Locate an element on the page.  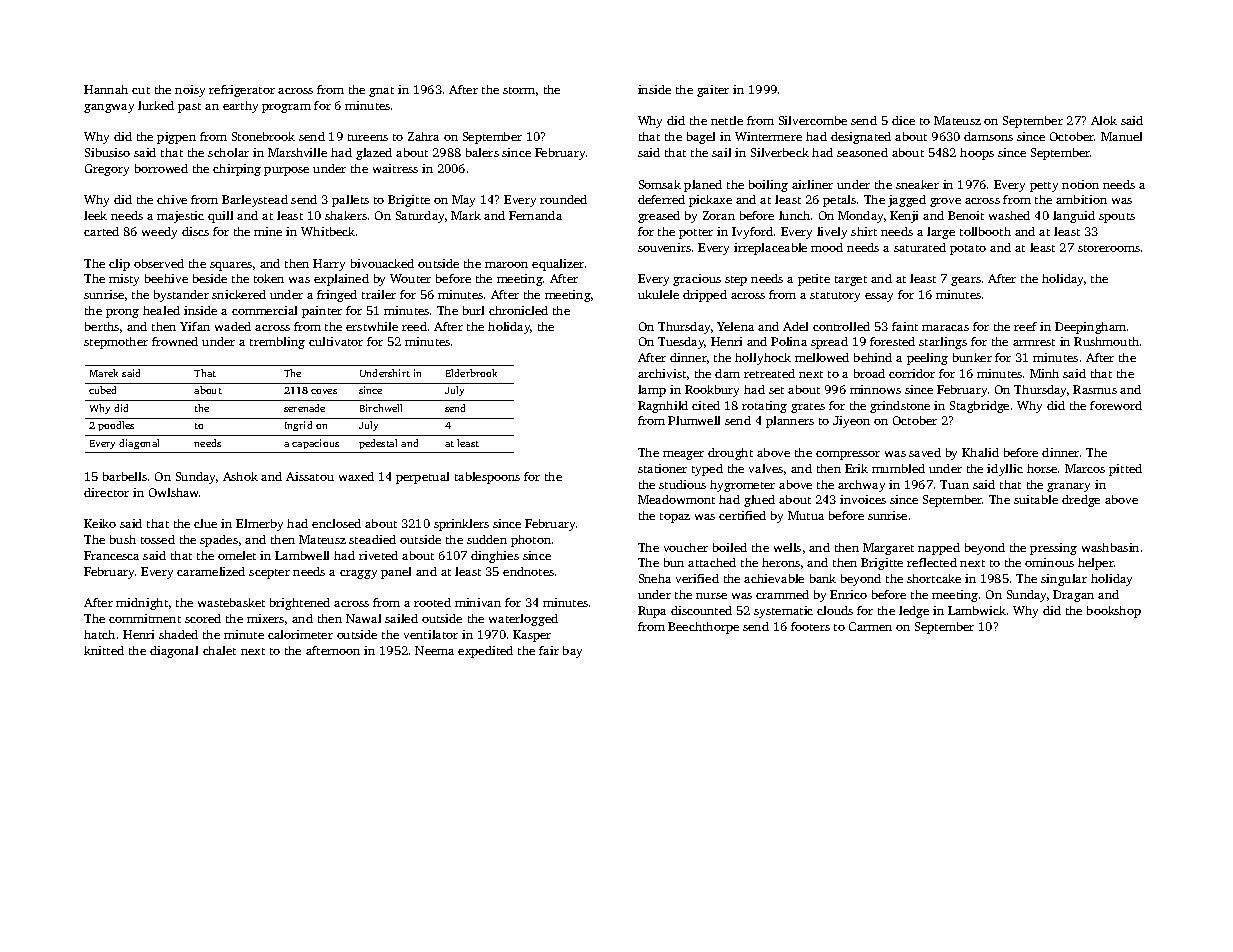
Sneha is located at coordinates (655, 578).
